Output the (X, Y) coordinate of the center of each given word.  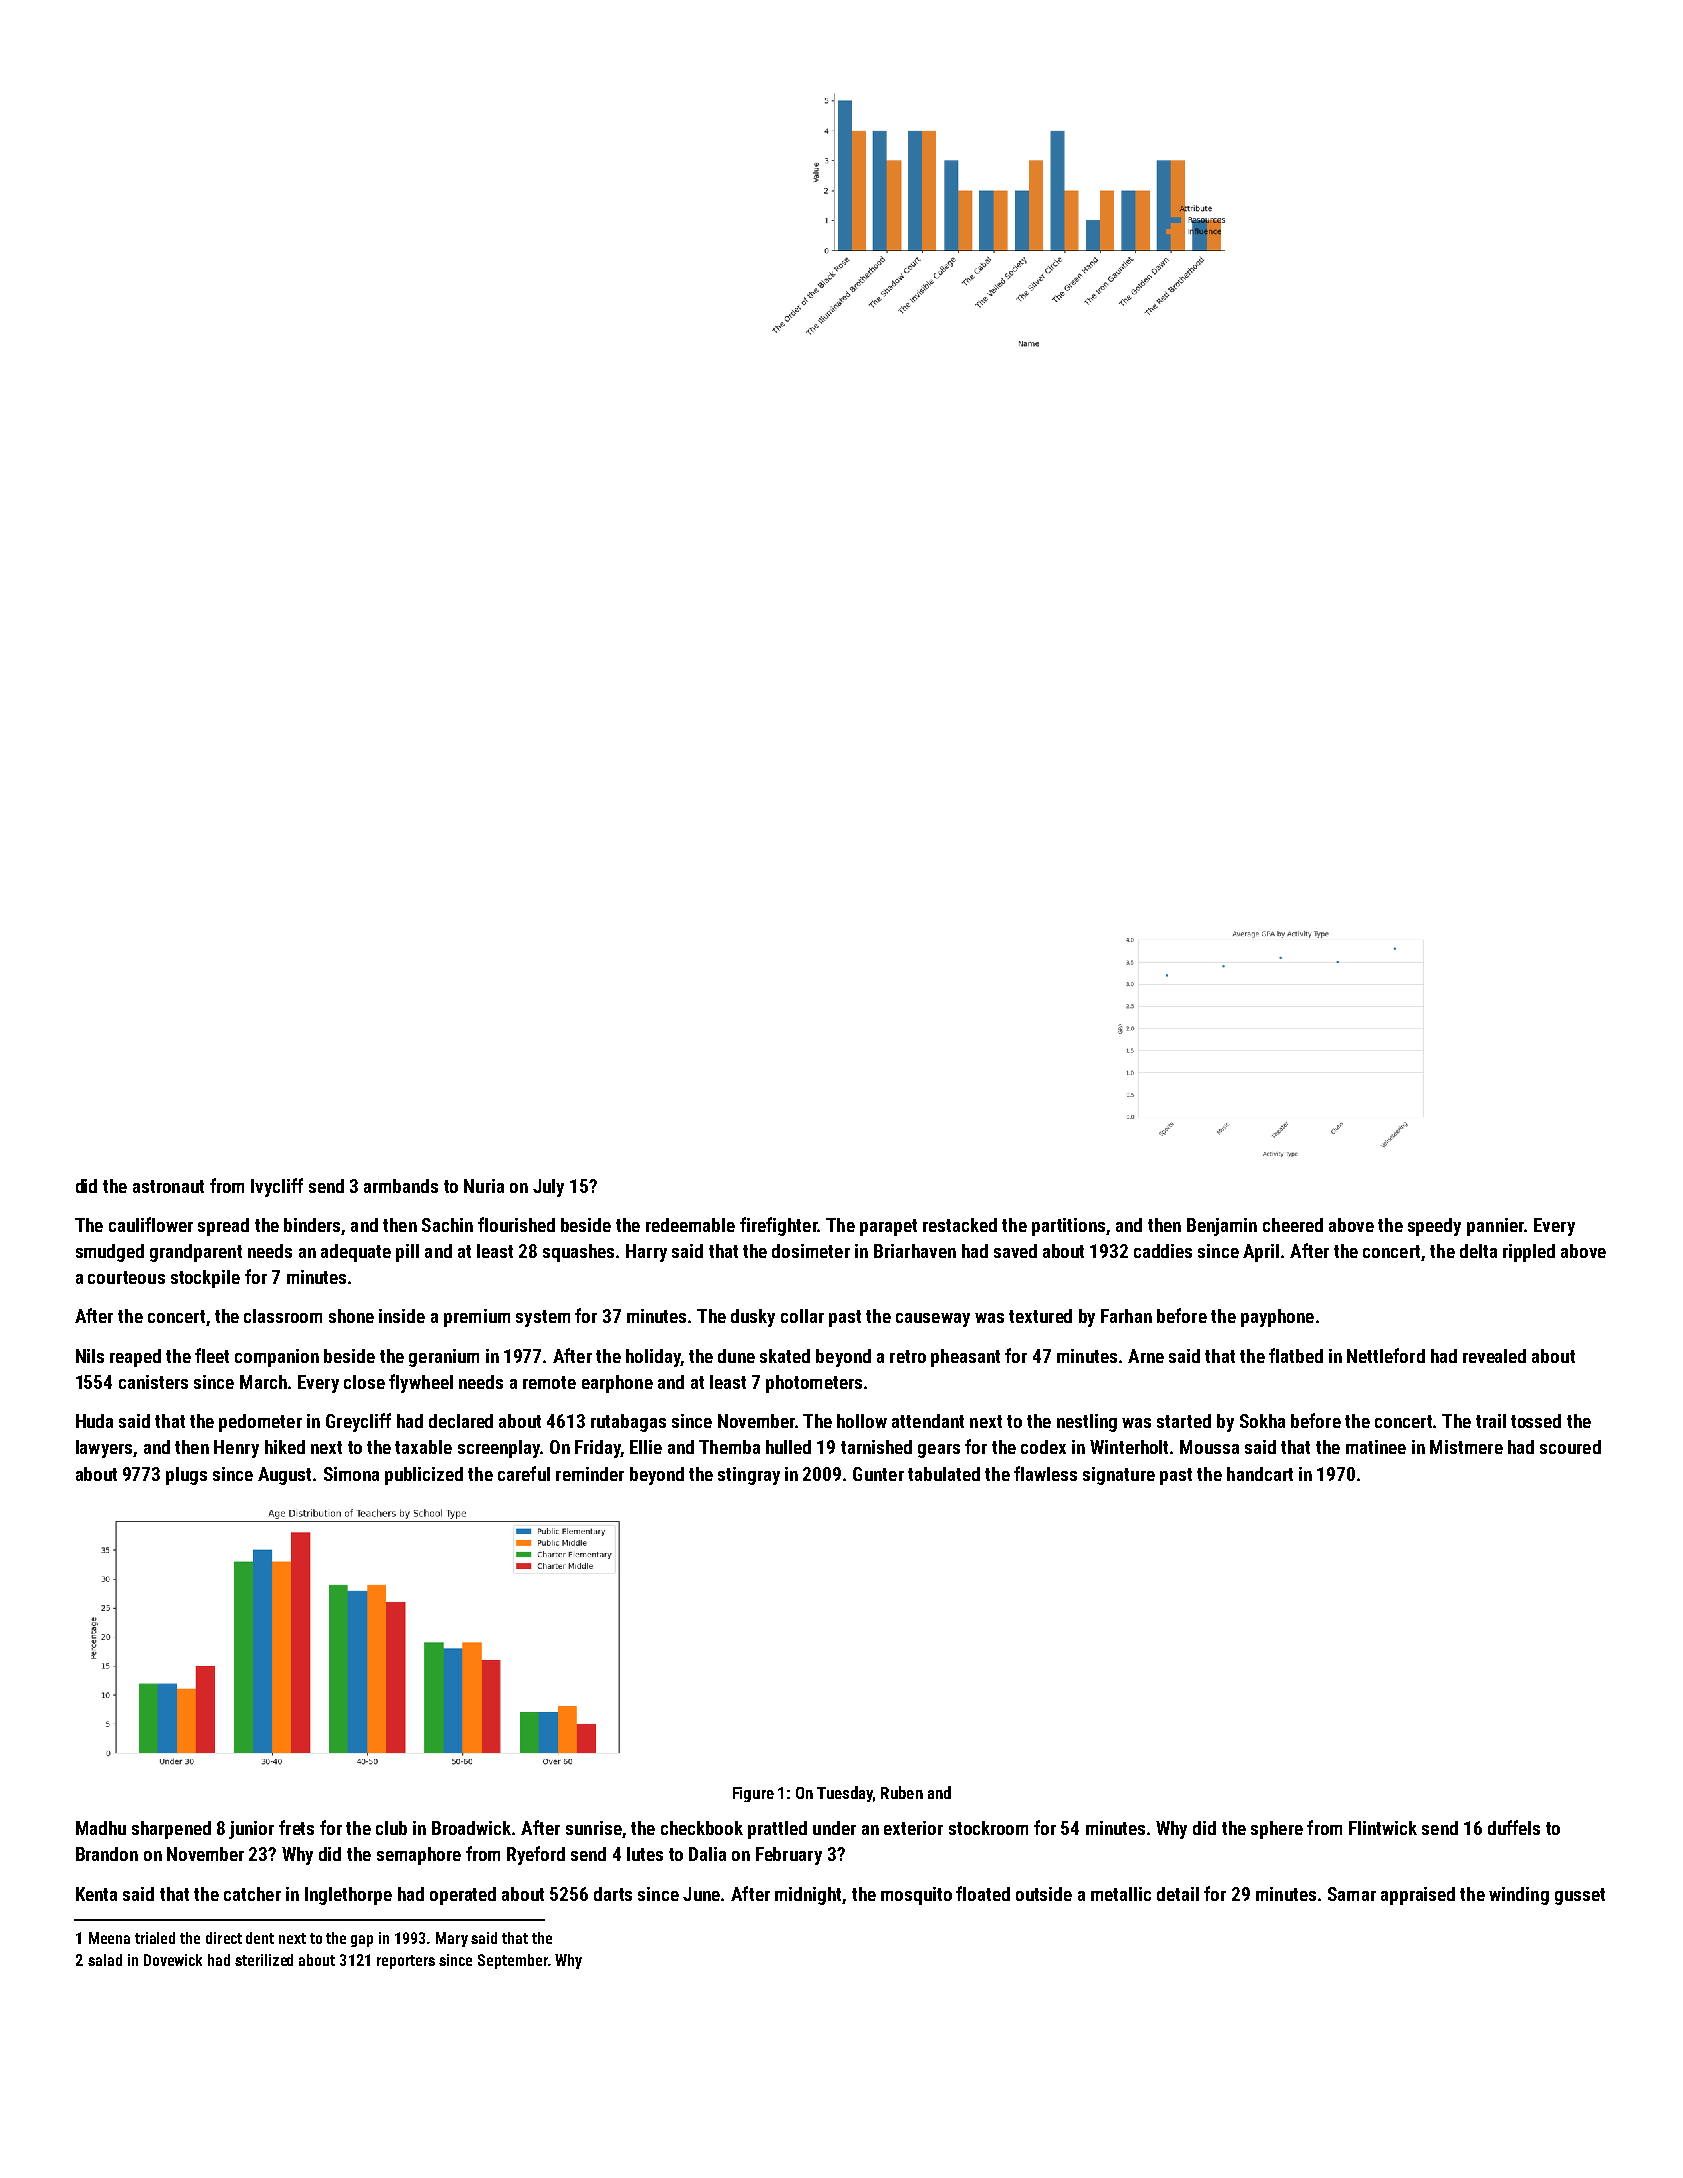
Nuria (484, 1186)
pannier (1495, 1227)
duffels (1514, 1827)
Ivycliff (277, 1187)
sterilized (264, 1960)
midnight (808, 1896)
